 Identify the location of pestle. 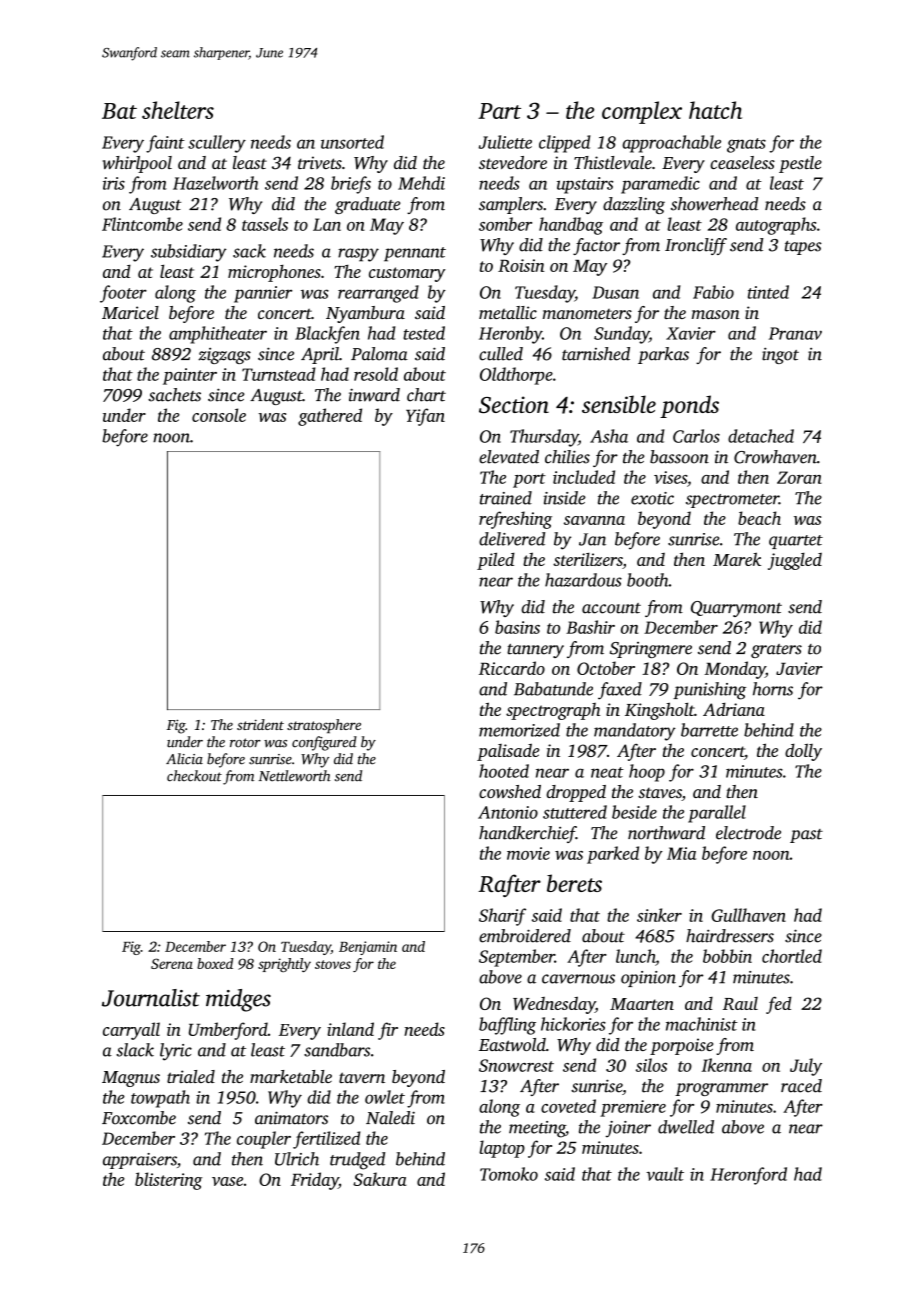
(800, 164).
